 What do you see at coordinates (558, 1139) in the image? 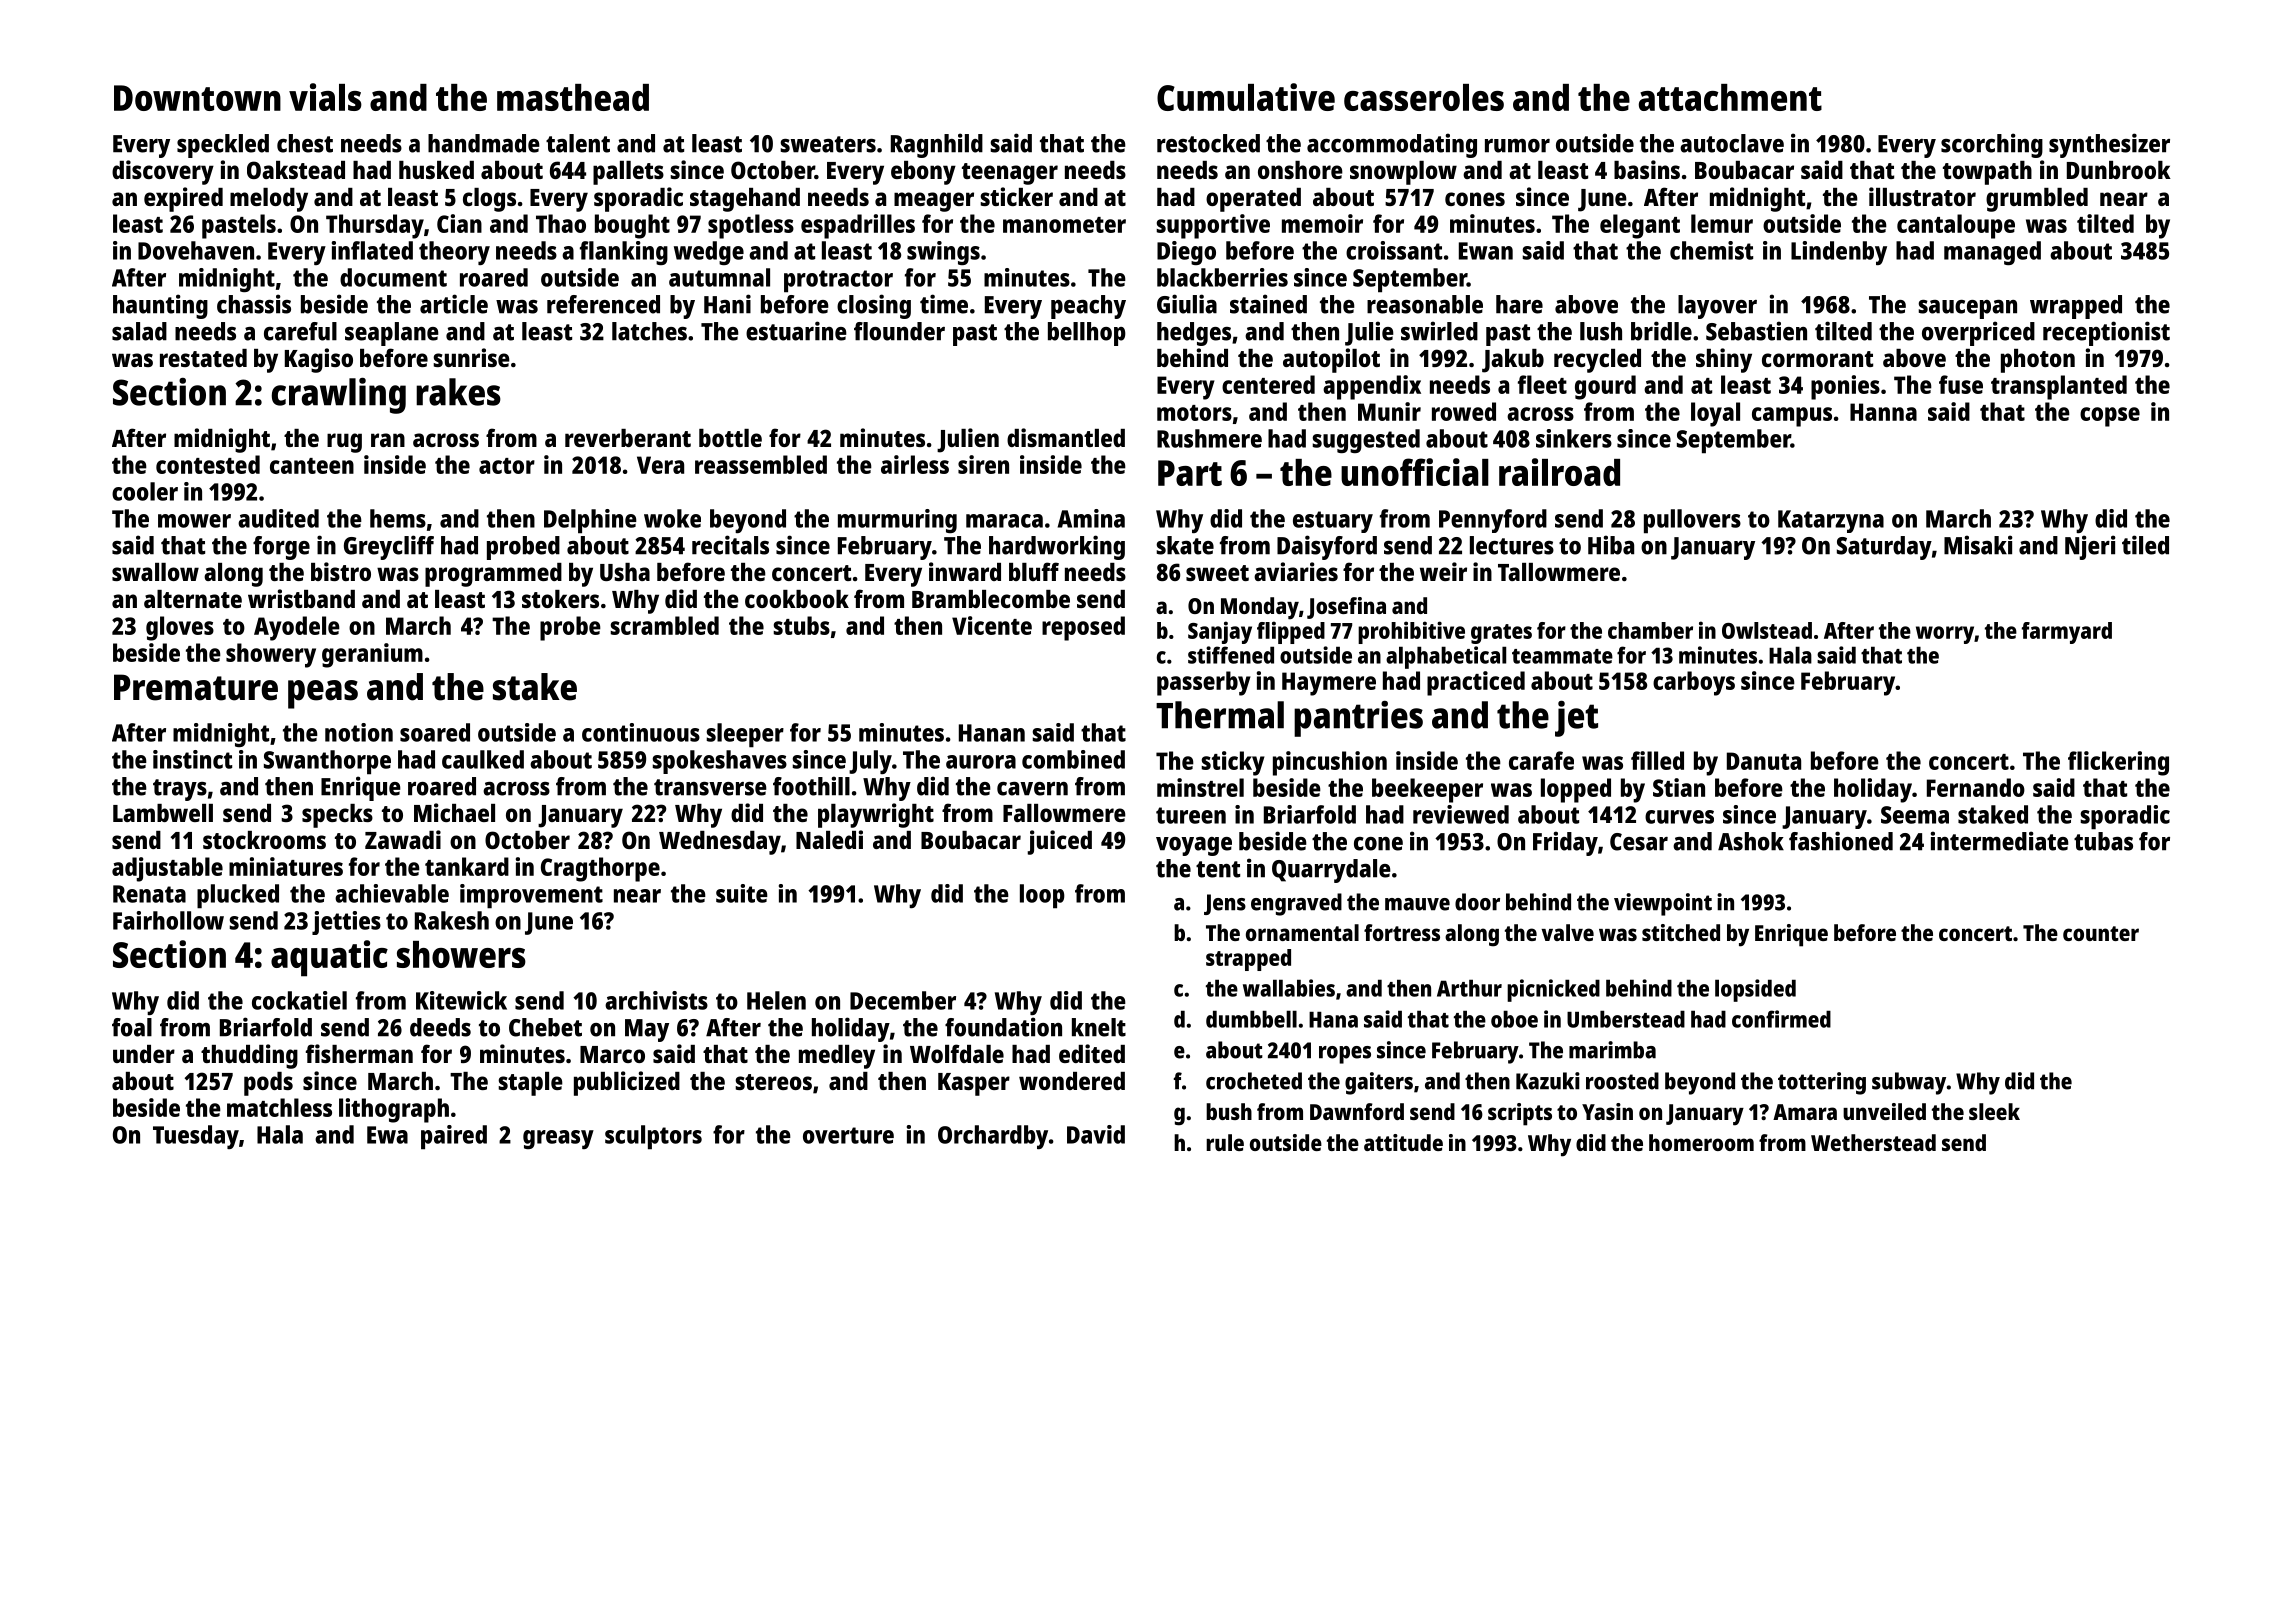
I see `greasy` at bounding box center [558, 1139].
